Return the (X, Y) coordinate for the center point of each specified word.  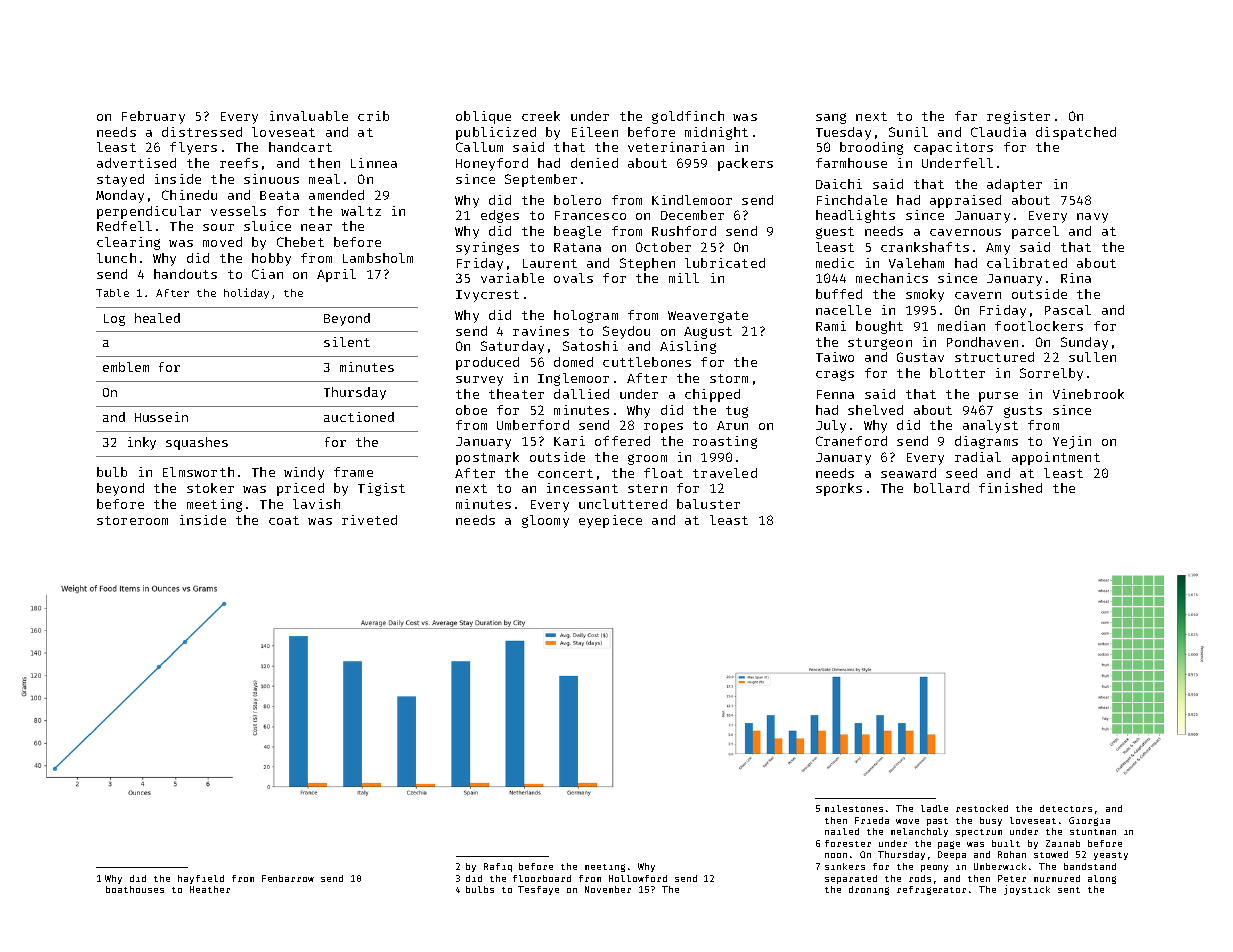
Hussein (161, 417)
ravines (541, 331)
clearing (128, 243)
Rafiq (498, 867)
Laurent (550, 263)
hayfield (201, 879)
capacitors (953, 148)
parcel (1035, 232)
